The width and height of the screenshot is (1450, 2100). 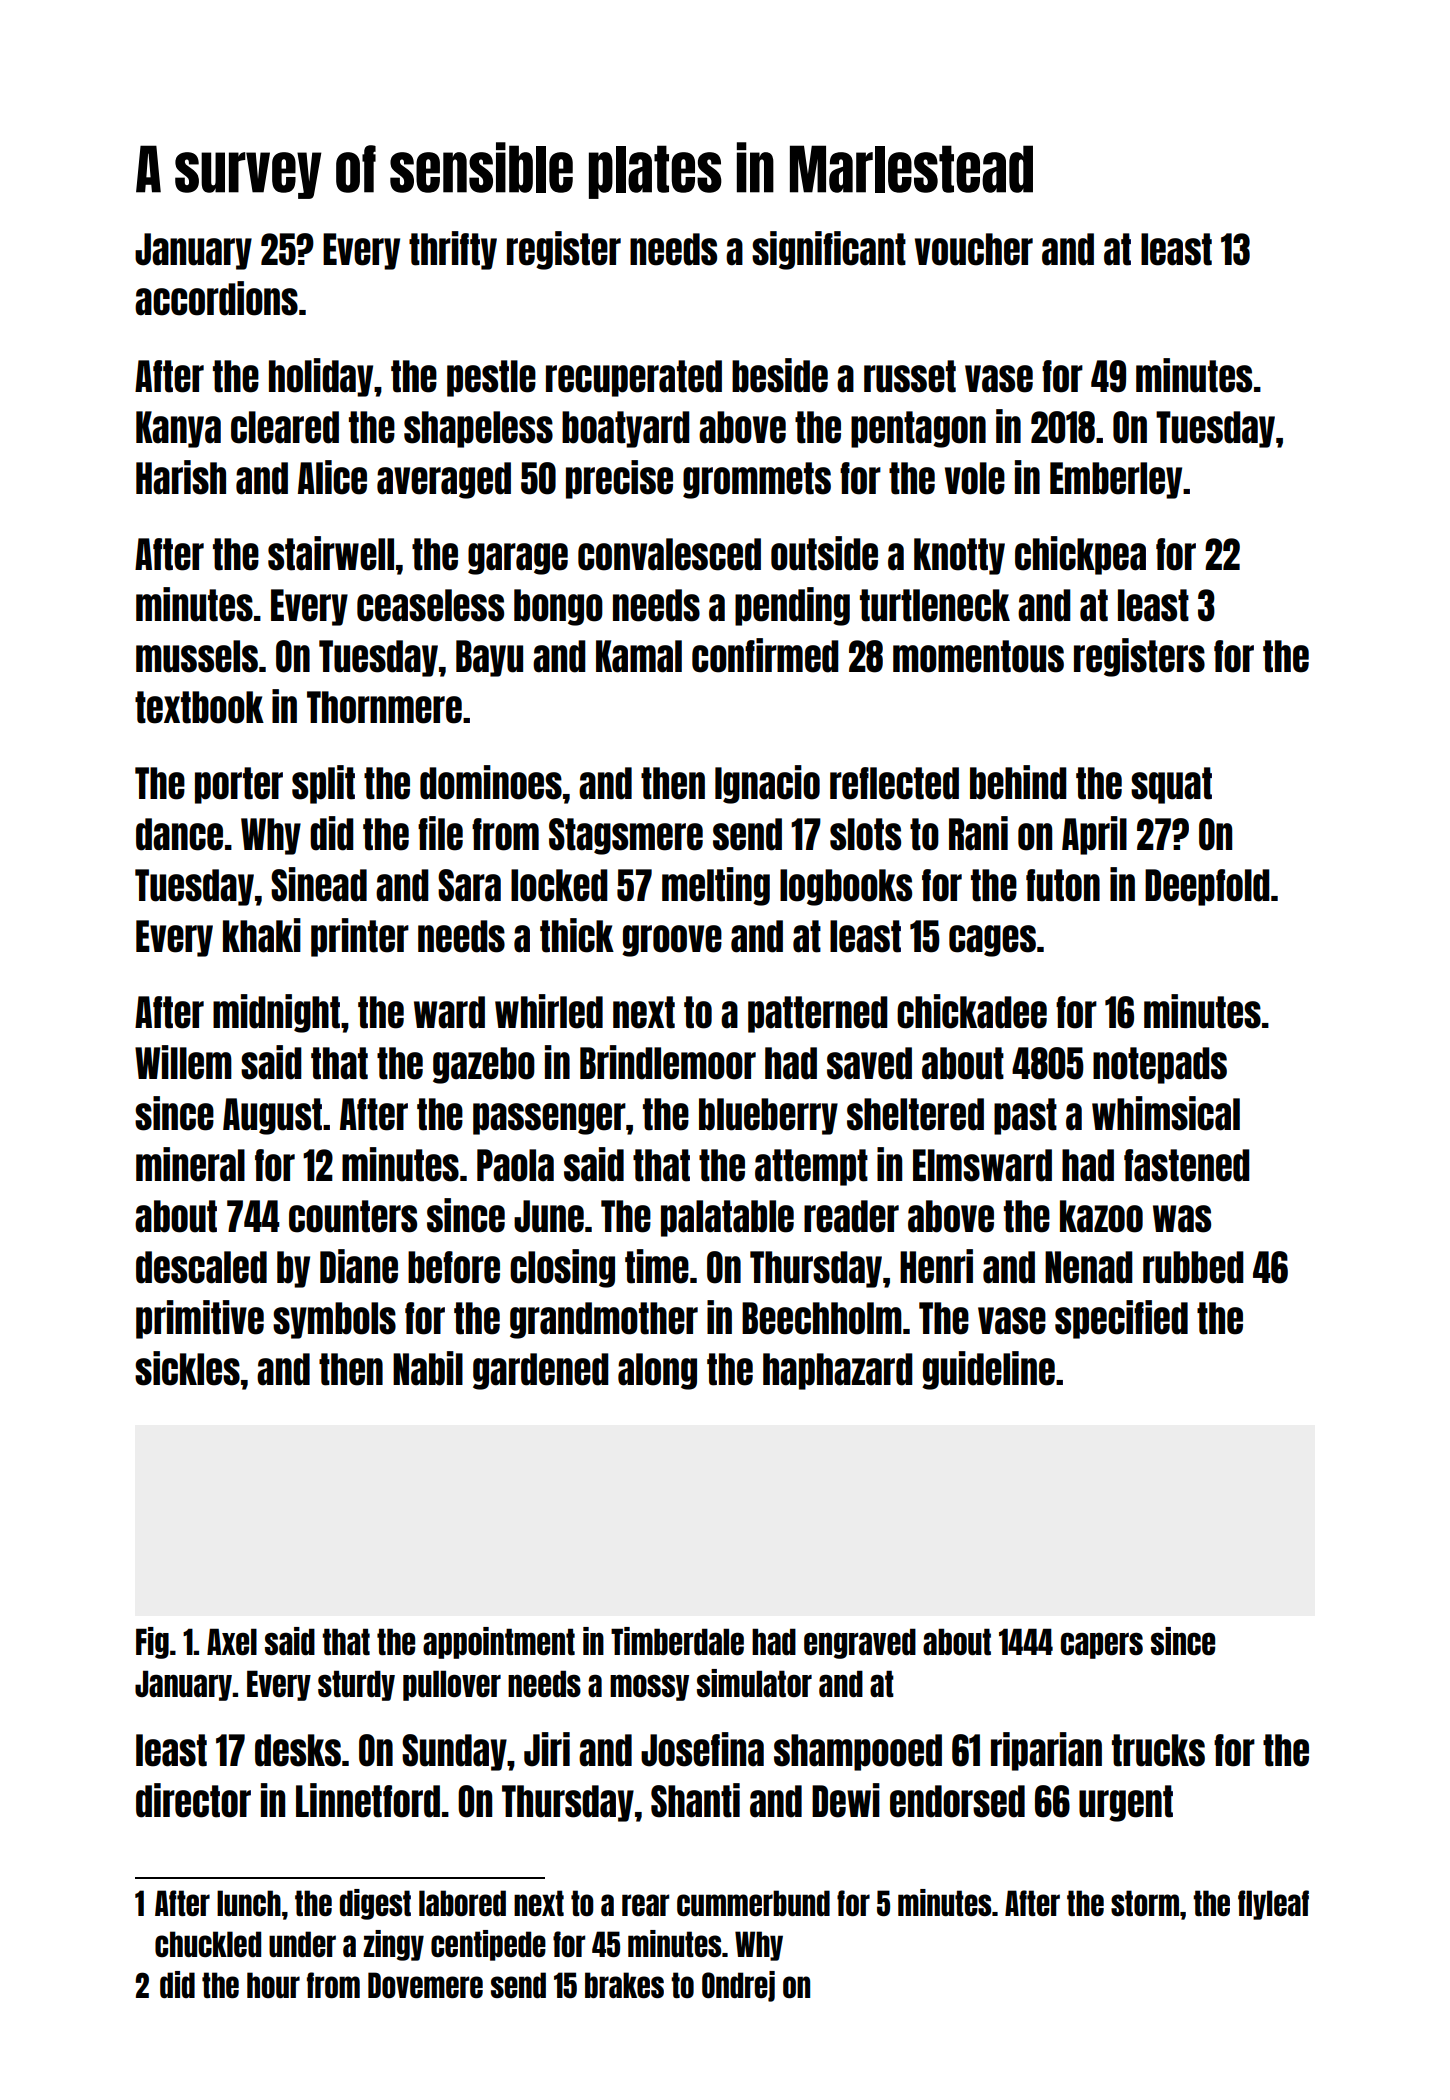 I want to click on along, so click(x=657, y=1371).
